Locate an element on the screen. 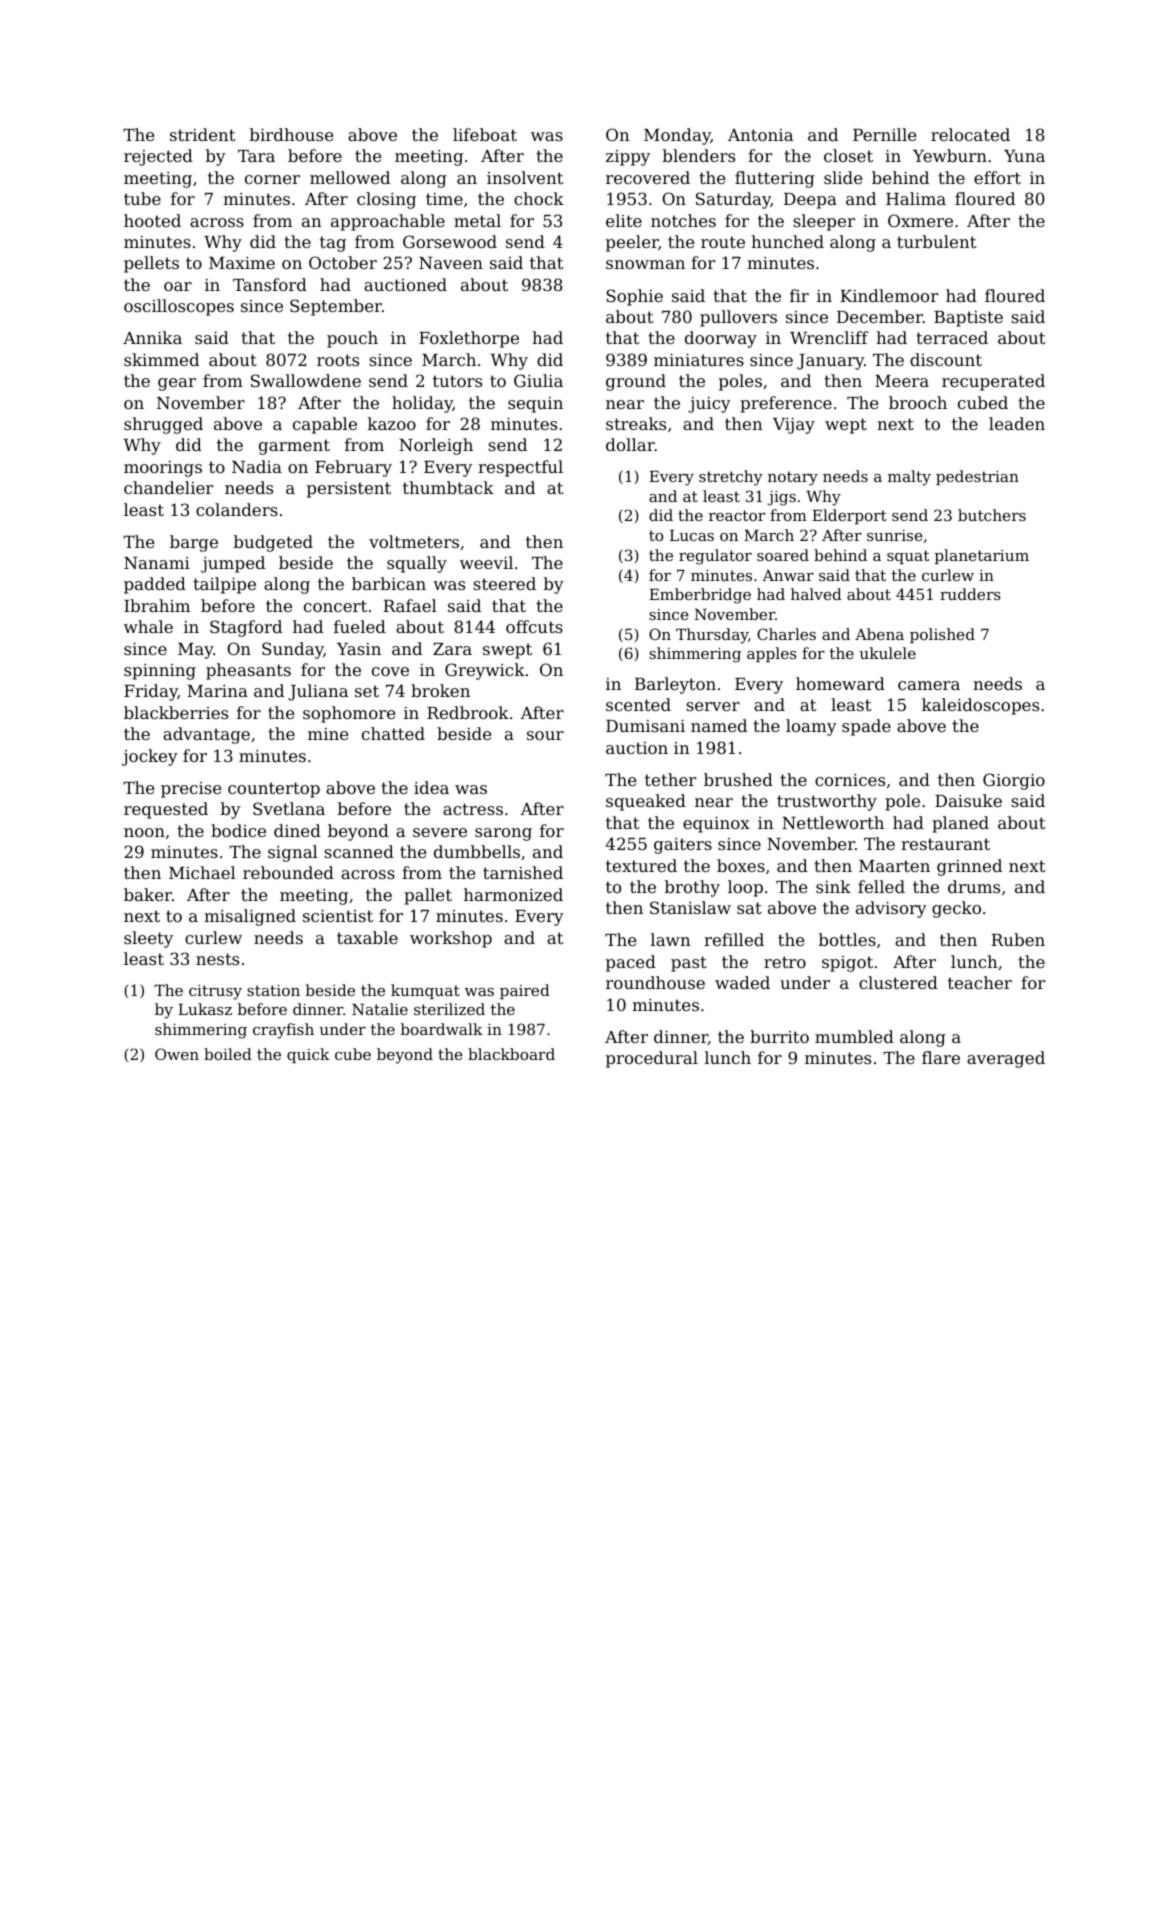 The height and width of the screenshot is (1926, 1169). skimmed is located at coordinates (161, 359).
